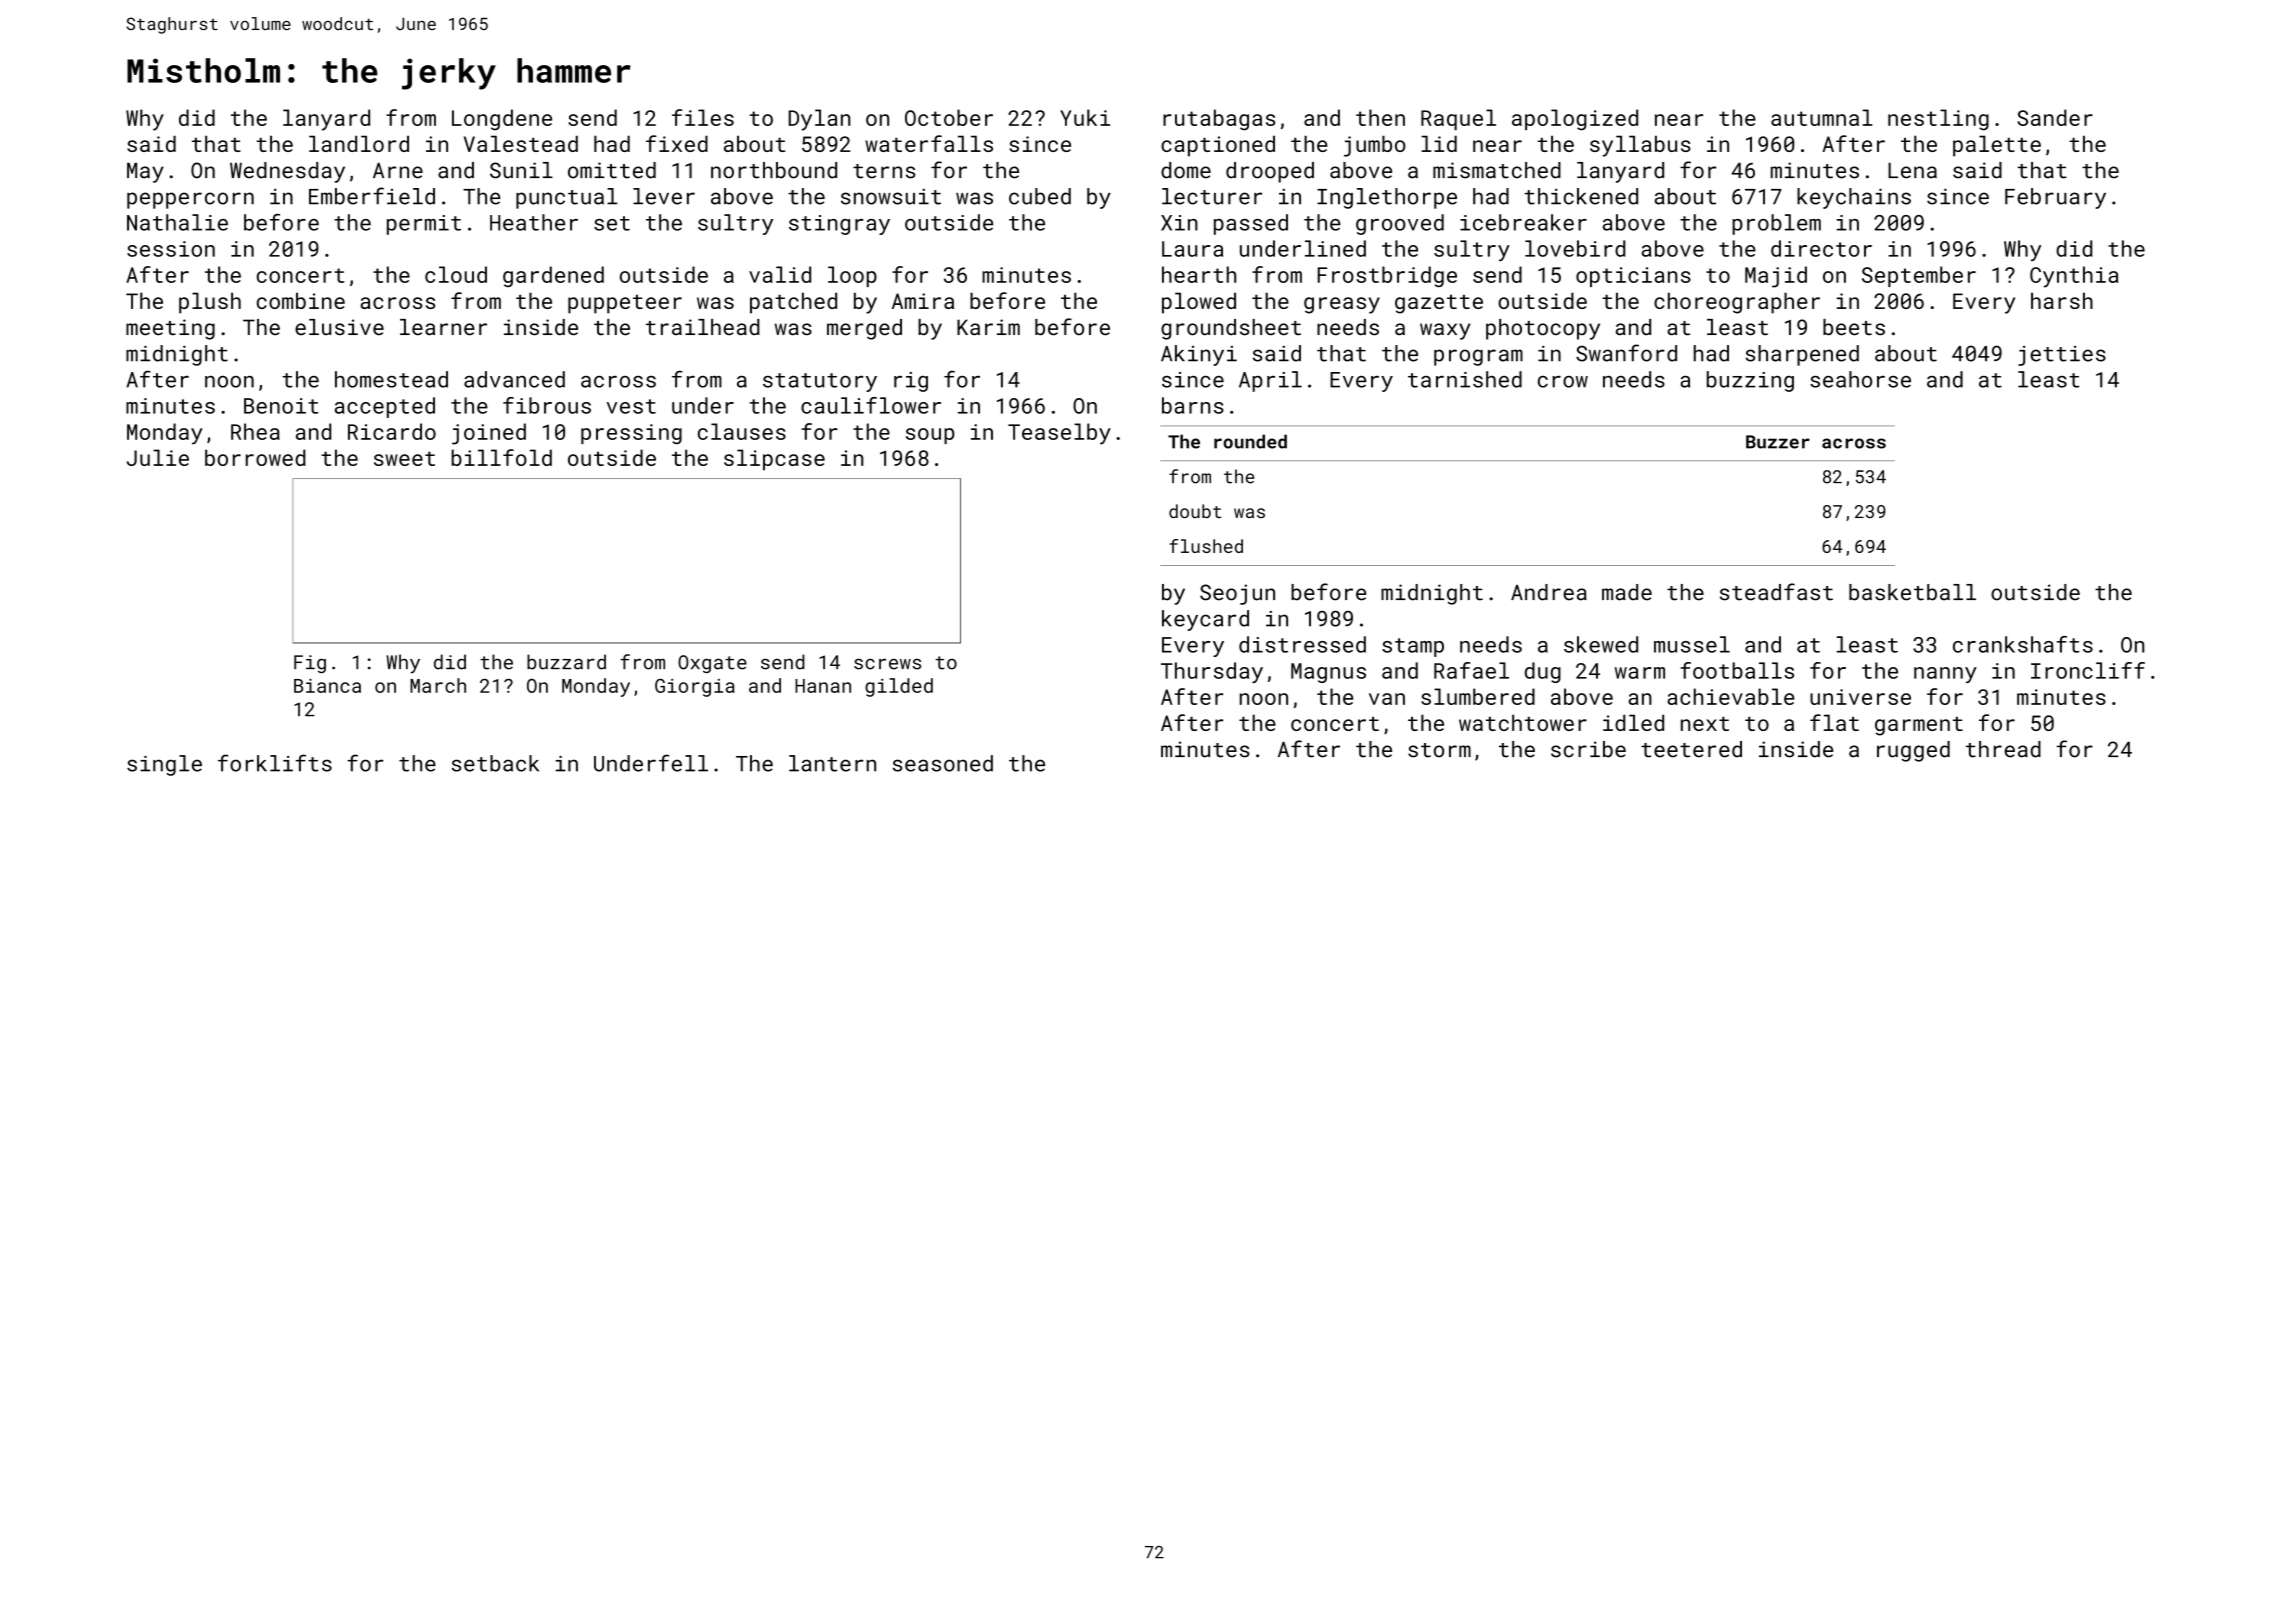 The height and width of the image is (1618, 2288). Describe the element at coordinates (1737, 303) in the image. I see `choreographer` at that location.
